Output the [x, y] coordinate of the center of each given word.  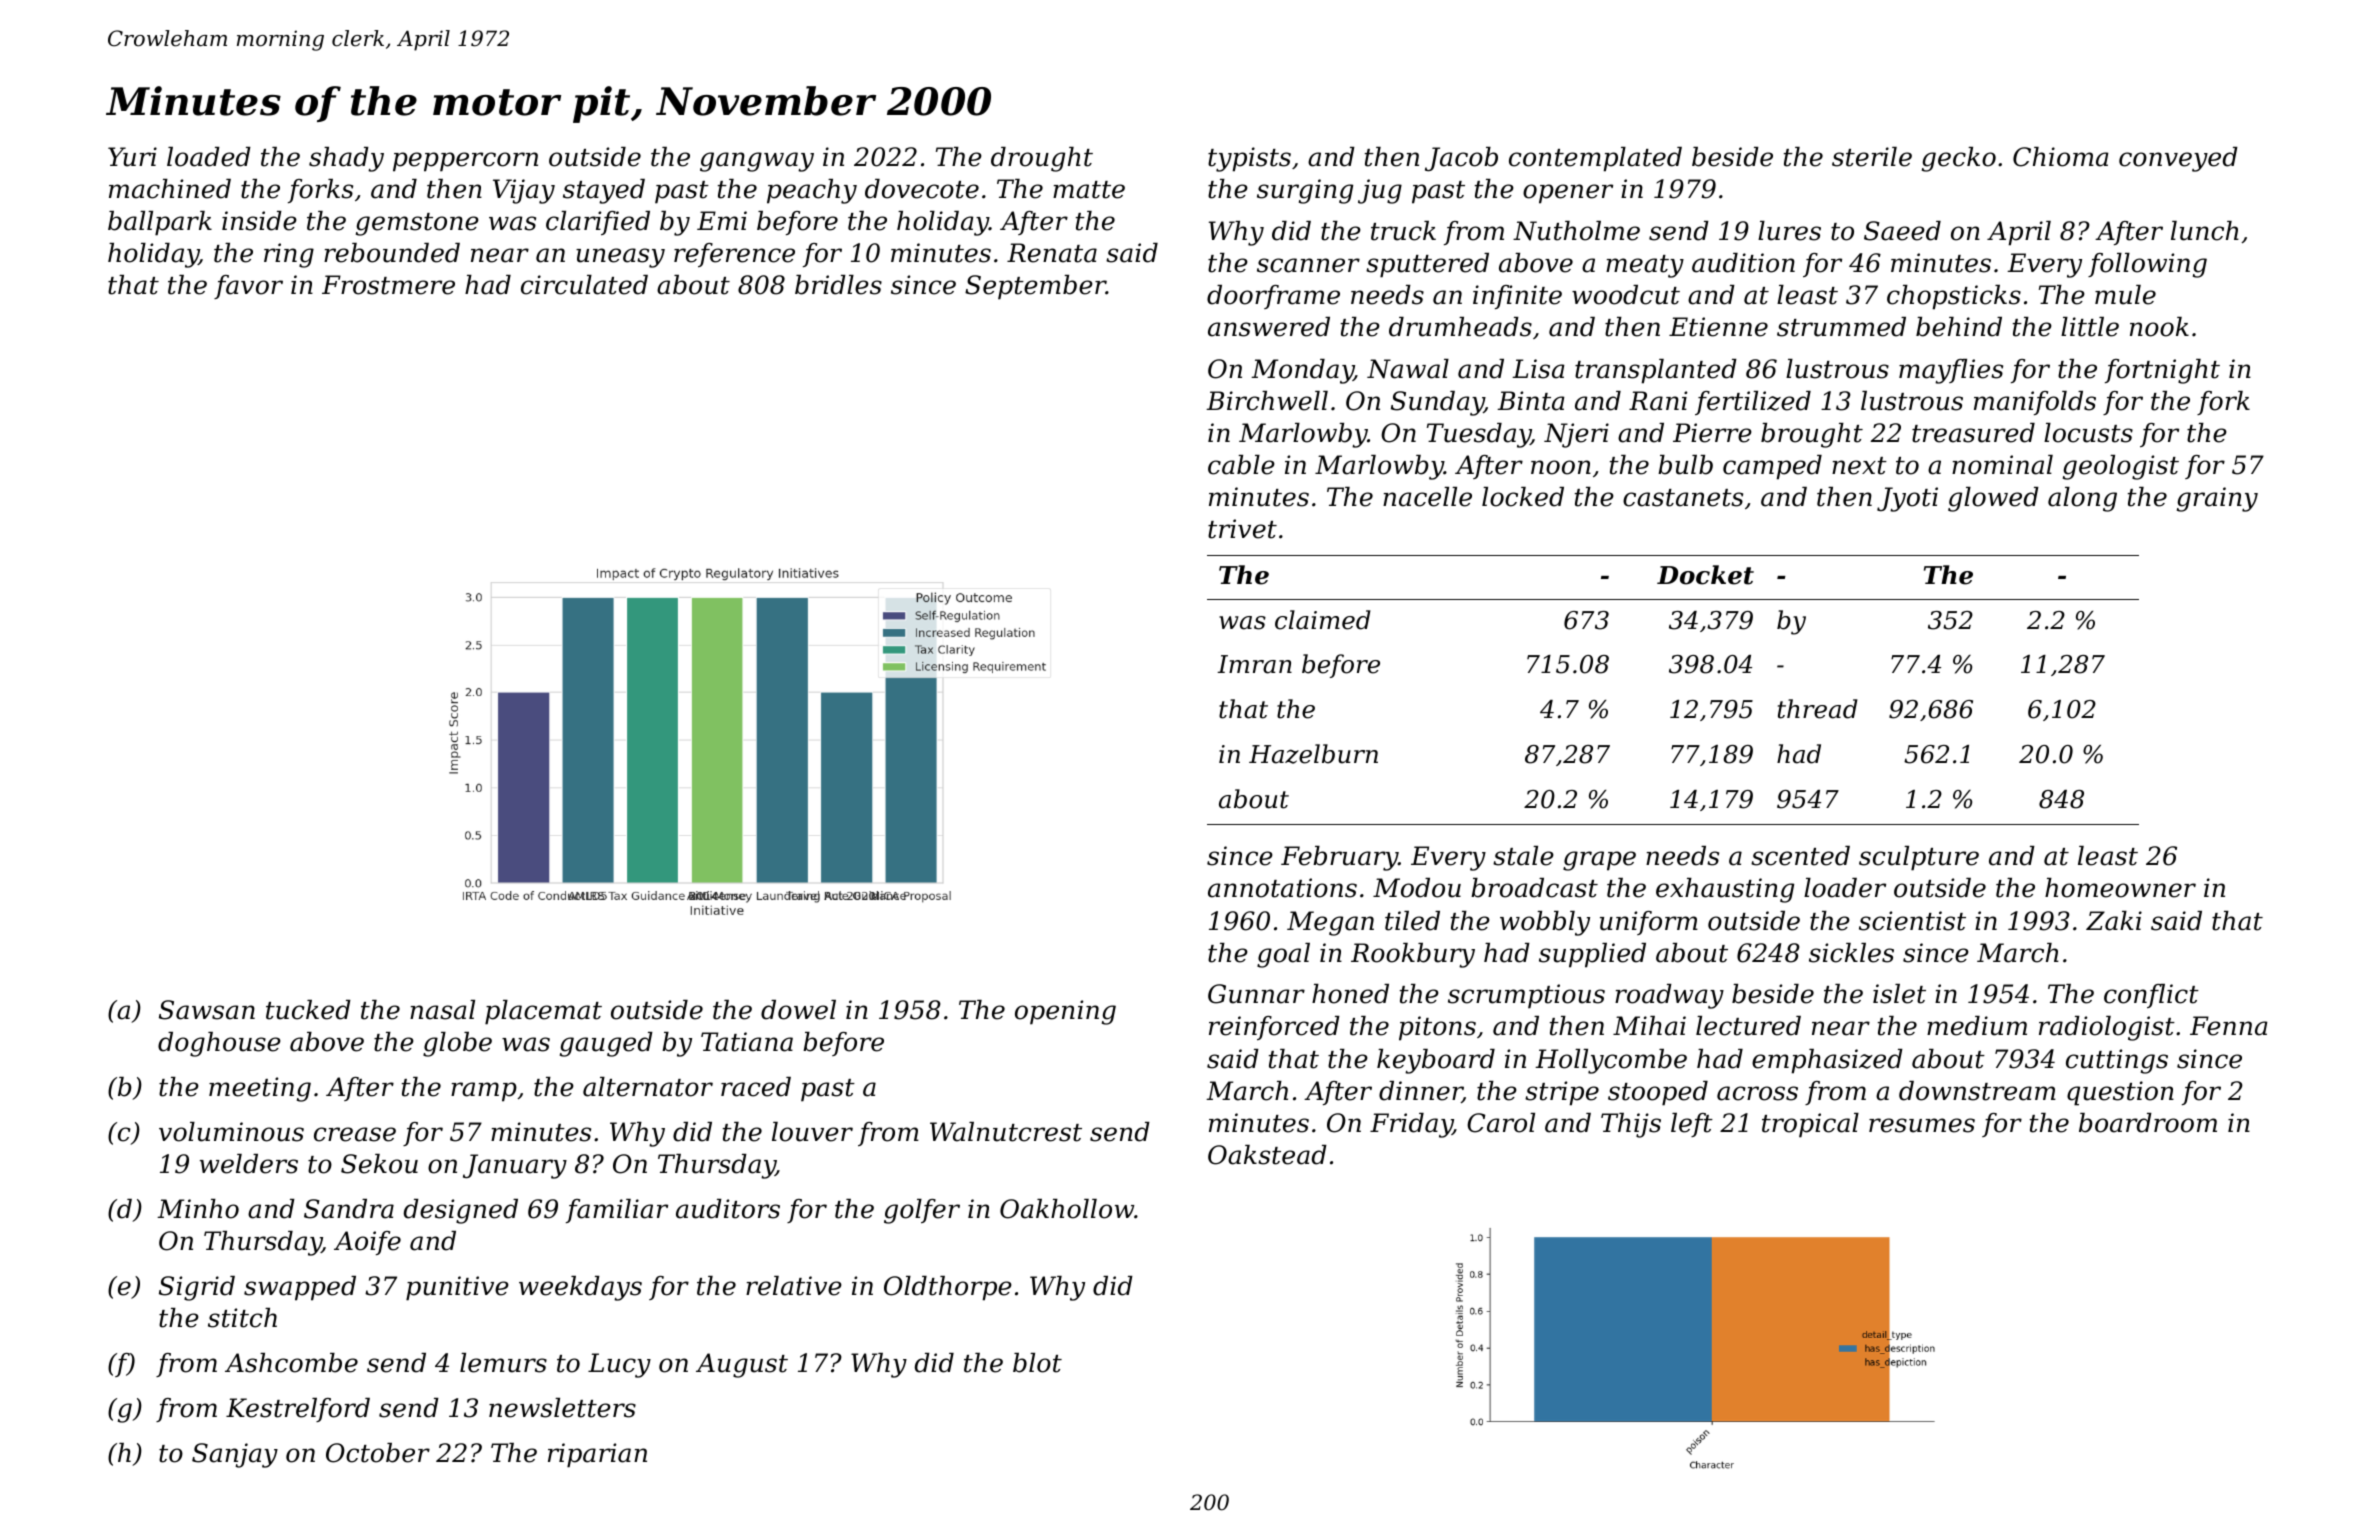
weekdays [580, 1288]
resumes [1922, 1125]
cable [1241, 465]
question [2120, 1093]
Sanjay [235, 1455]
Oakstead [1267, 1155]
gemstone [417, 224]
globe [457, 1044]
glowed [1993, 499]
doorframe [1273, 297]
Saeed [1902, 231]
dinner [1420, 1092]
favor [248, 287]
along [2082, 499]
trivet [1242, 529]
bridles [838, 285]
